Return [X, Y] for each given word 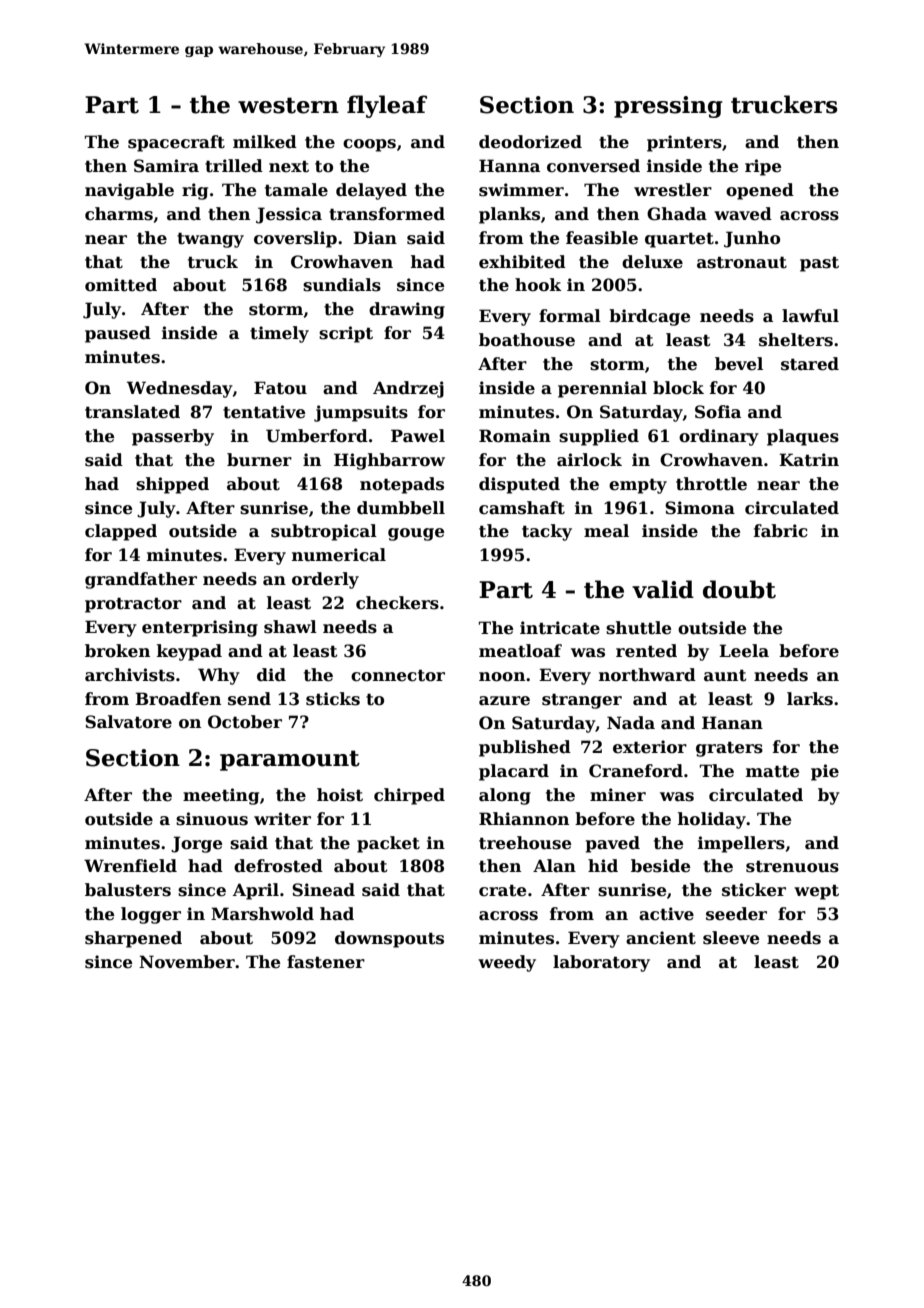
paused [118, 334]
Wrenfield [130, 866]
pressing [668, 107]
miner [618, 795]
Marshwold [262, 914]
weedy [507, 963]
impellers [741, 844]
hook [538, 285]
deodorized [530, 142]
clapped [121, 532]
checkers [397, 603]
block [678, 388]
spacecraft [176, 143]
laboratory [601, 963]
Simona [700, 508]
